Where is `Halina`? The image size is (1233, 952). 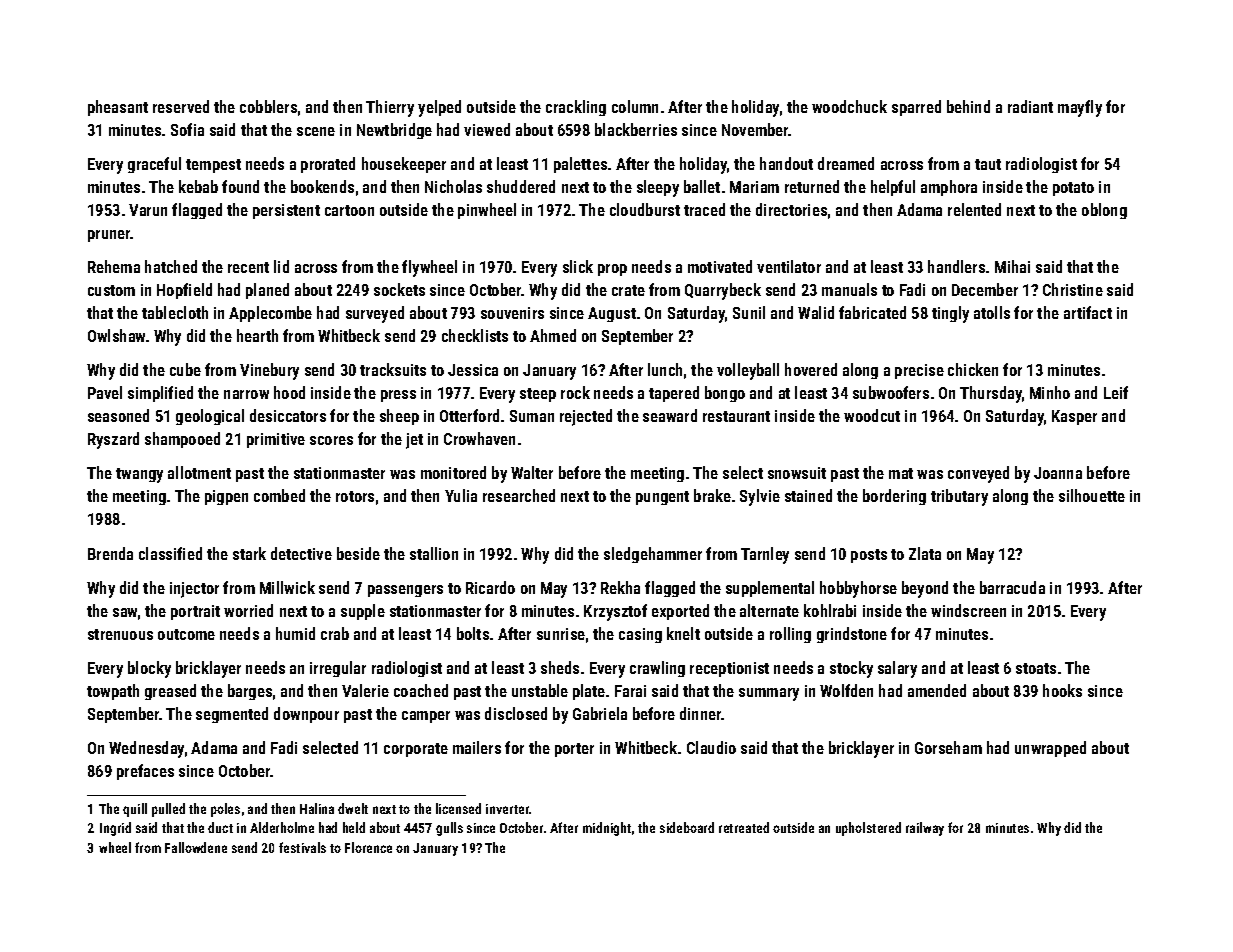 Halina is located at coordinates (317, 808).
